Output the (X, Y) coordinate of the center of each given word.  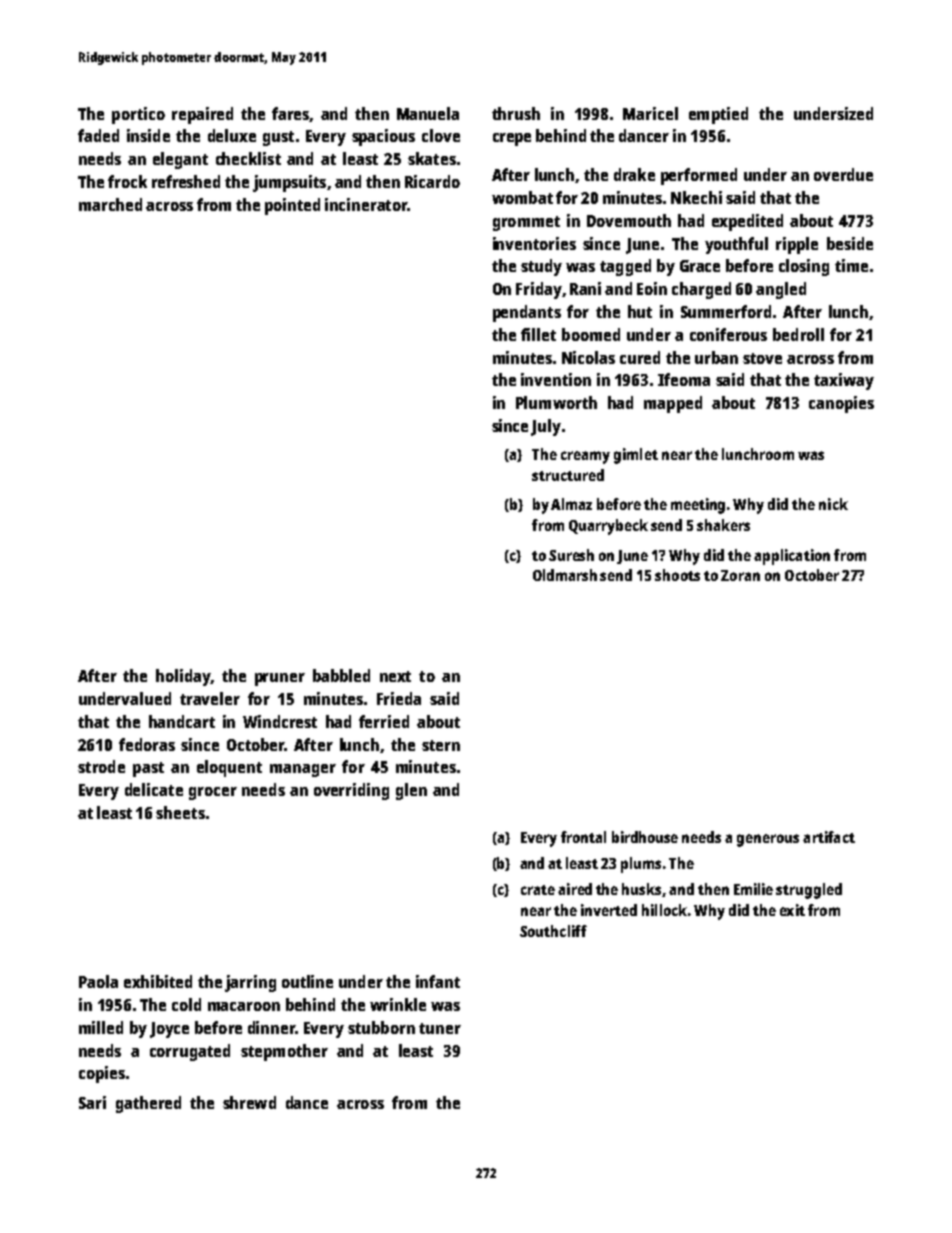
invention (556, 379)
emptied (718, 115)
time (851, 265)
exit (792, 910)
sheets (180, 812)
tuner (440, 1028)
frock (127, 181)
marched (110, 204)
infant (438, 981)
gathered (148, 1104)
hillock (664, 910)
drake (634, 174)
